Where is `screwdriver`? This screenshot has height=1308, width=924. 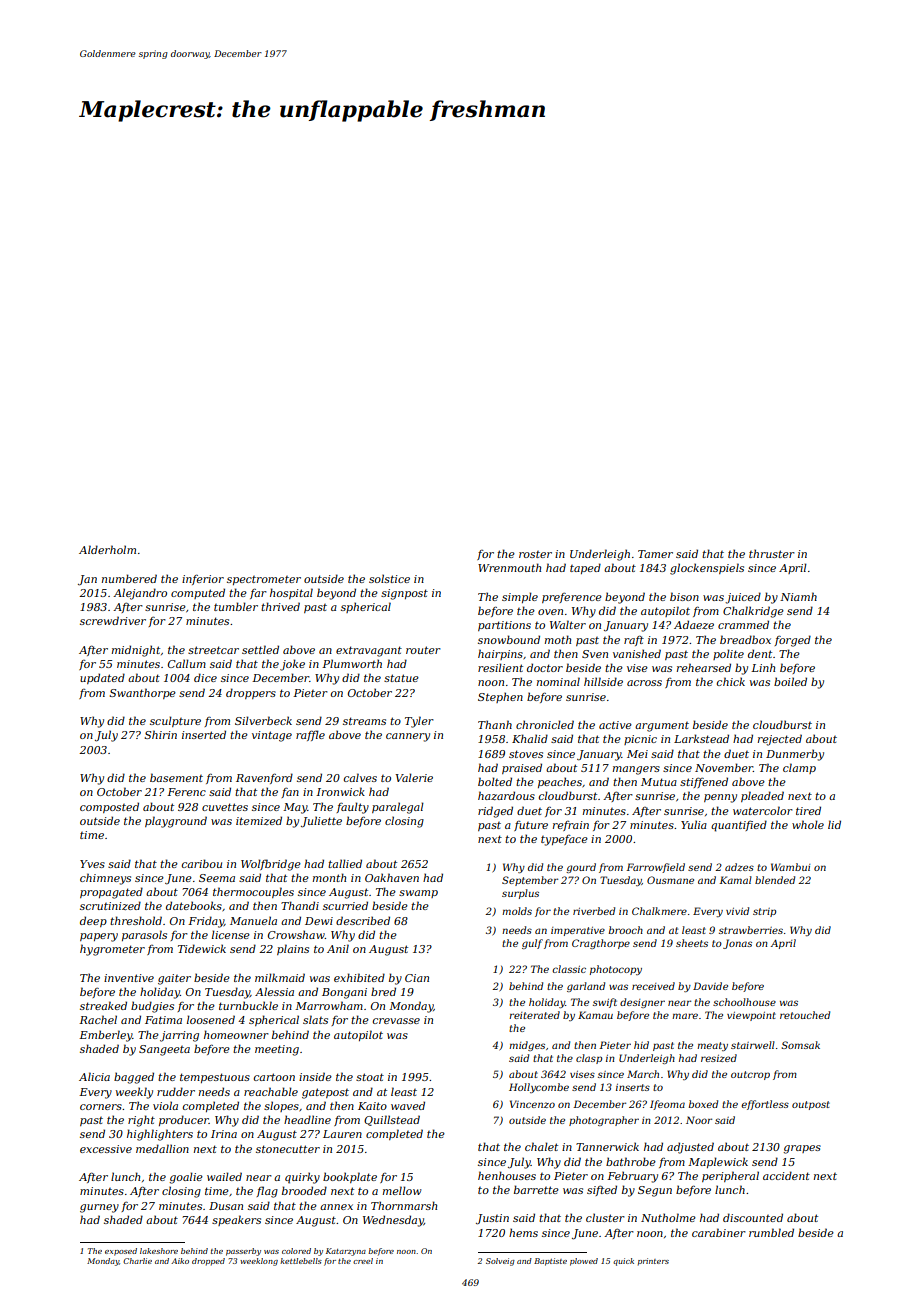
screwdriver is located at coordinates (113, 620).
